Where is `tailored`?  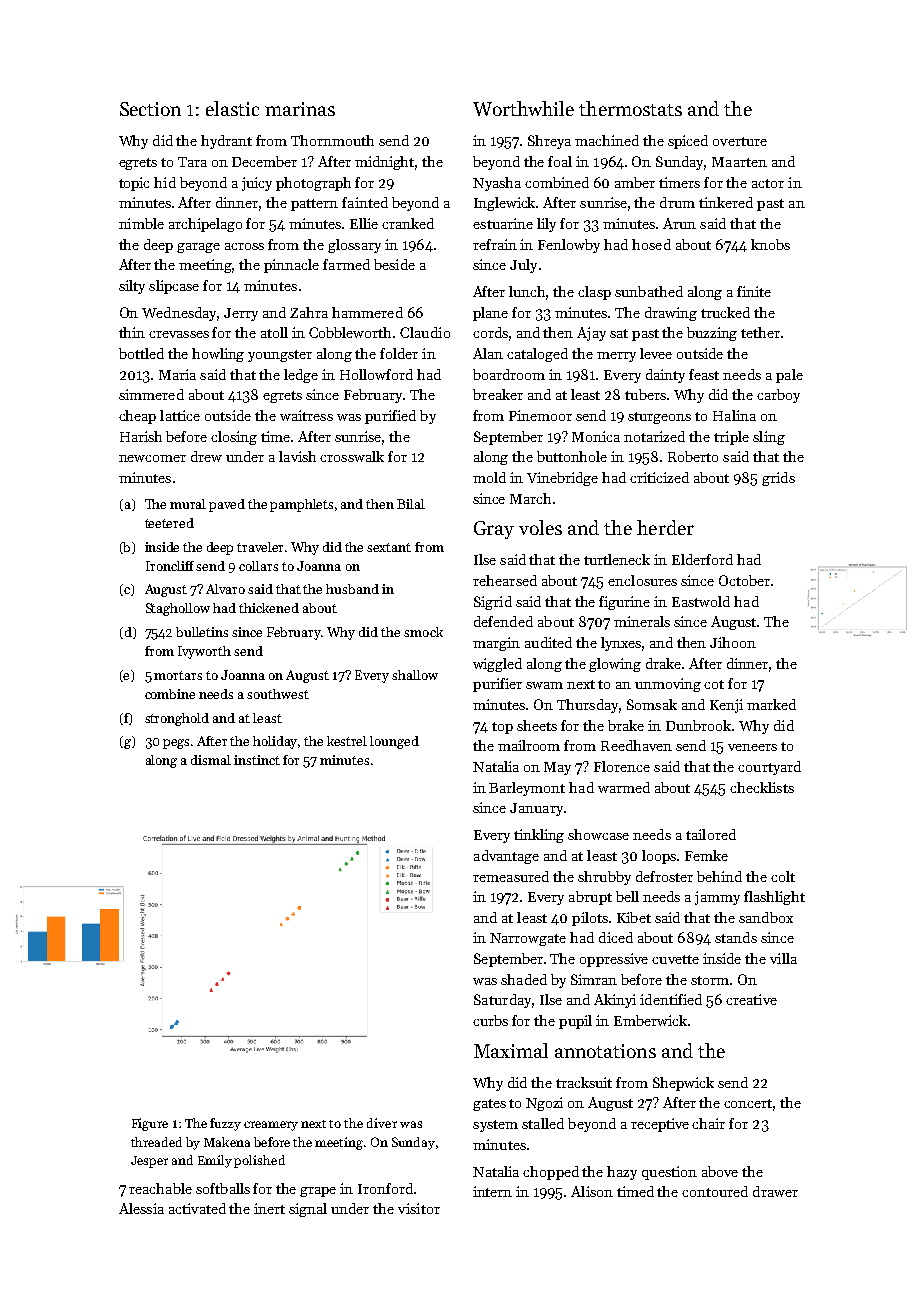 tailored is located at coordinates (711, 834).
